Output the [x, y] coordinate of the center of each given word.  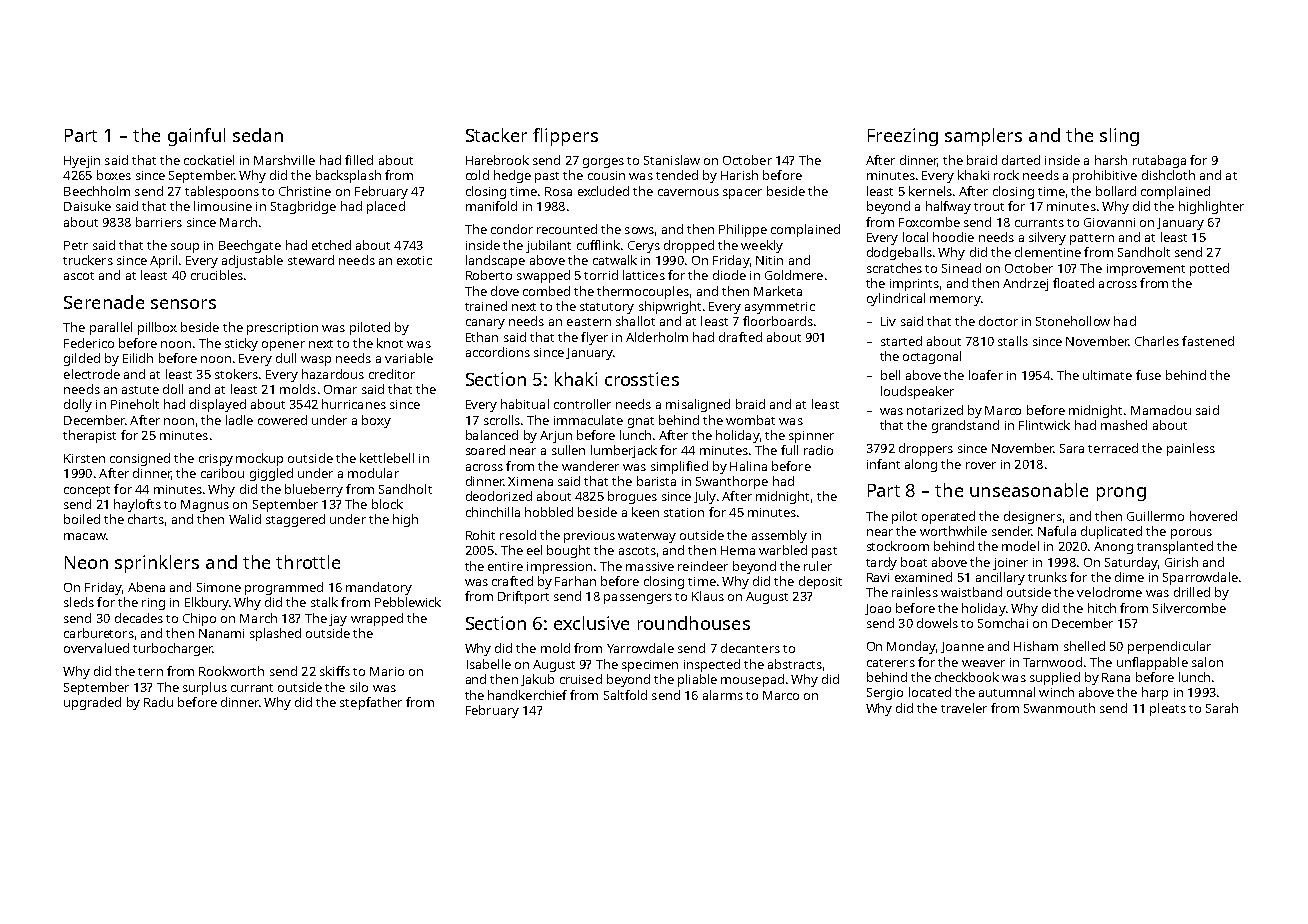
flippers [565, 137]
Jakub [537, 680]
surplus [205, 688]
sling [1119, 137]
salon [1207, 662]
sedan [258, 135]
